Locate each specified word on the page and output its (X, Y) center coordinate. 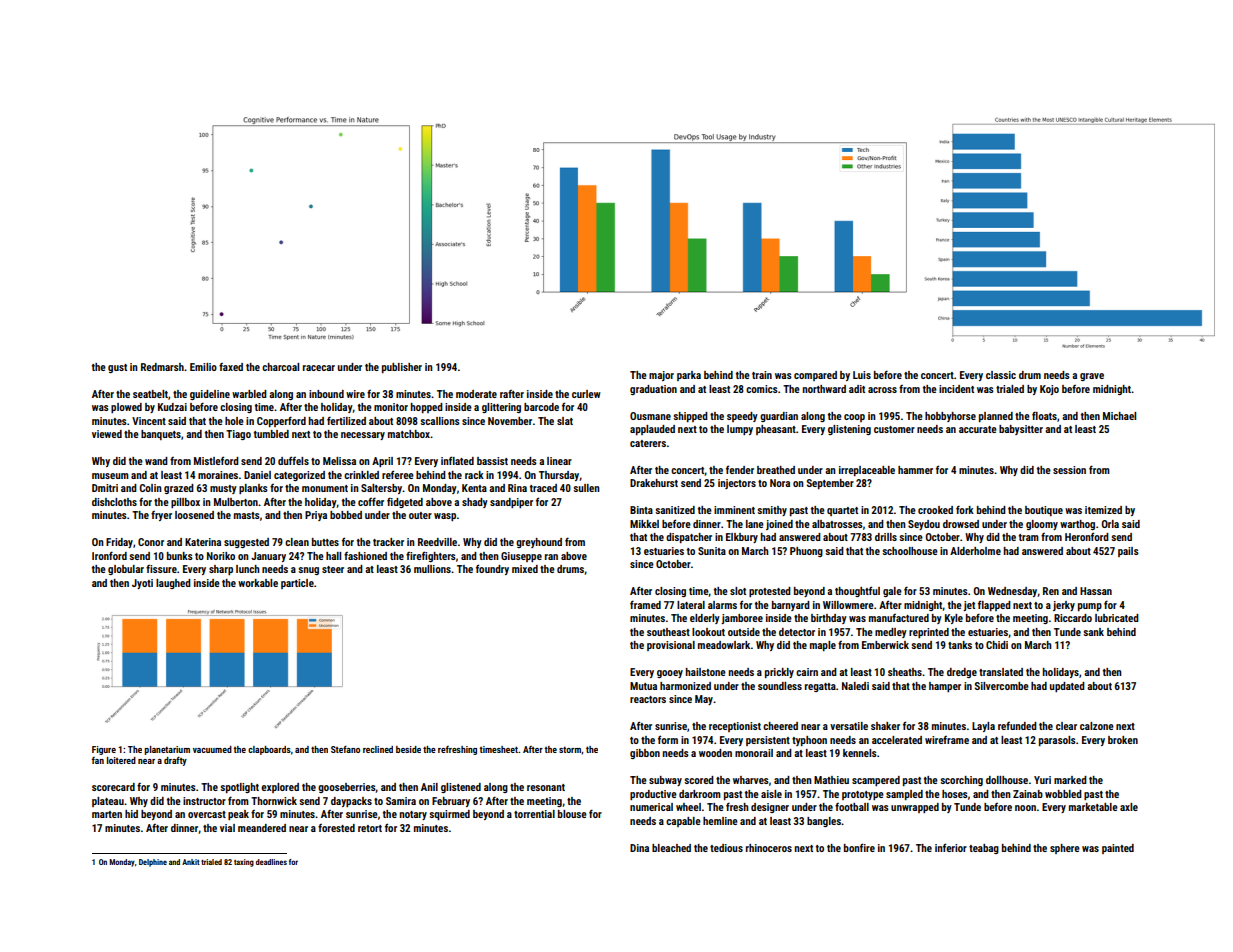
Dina (639, 848)
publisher (402, 368)
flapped (994, 605)
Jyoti (142, 584)
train (762, 375)
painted (1118, 849)
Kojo (1049, 390)
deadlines (271, 862)
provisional (671, 646)
